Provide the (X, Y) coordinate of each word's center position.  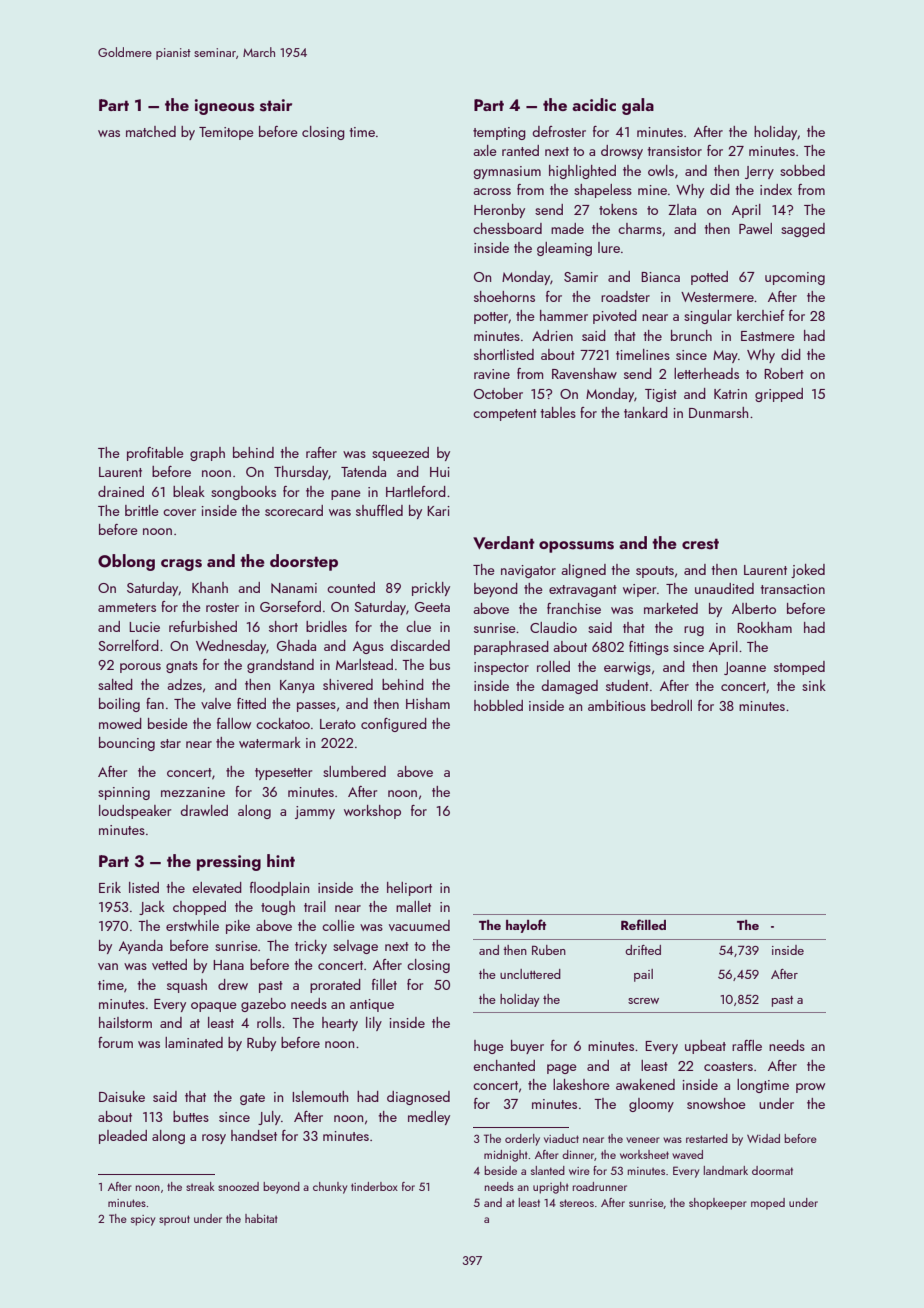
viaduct (561, 1138)
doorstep (304, 562)
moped (768, 1204)
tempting (499, 133)
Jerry (759, 172)
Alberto (754, 608)
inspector (501, 668)
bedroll (671, 705)
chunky (330, 1188)
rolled (553, 666)
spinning (124, 793)
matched (151, 131)
